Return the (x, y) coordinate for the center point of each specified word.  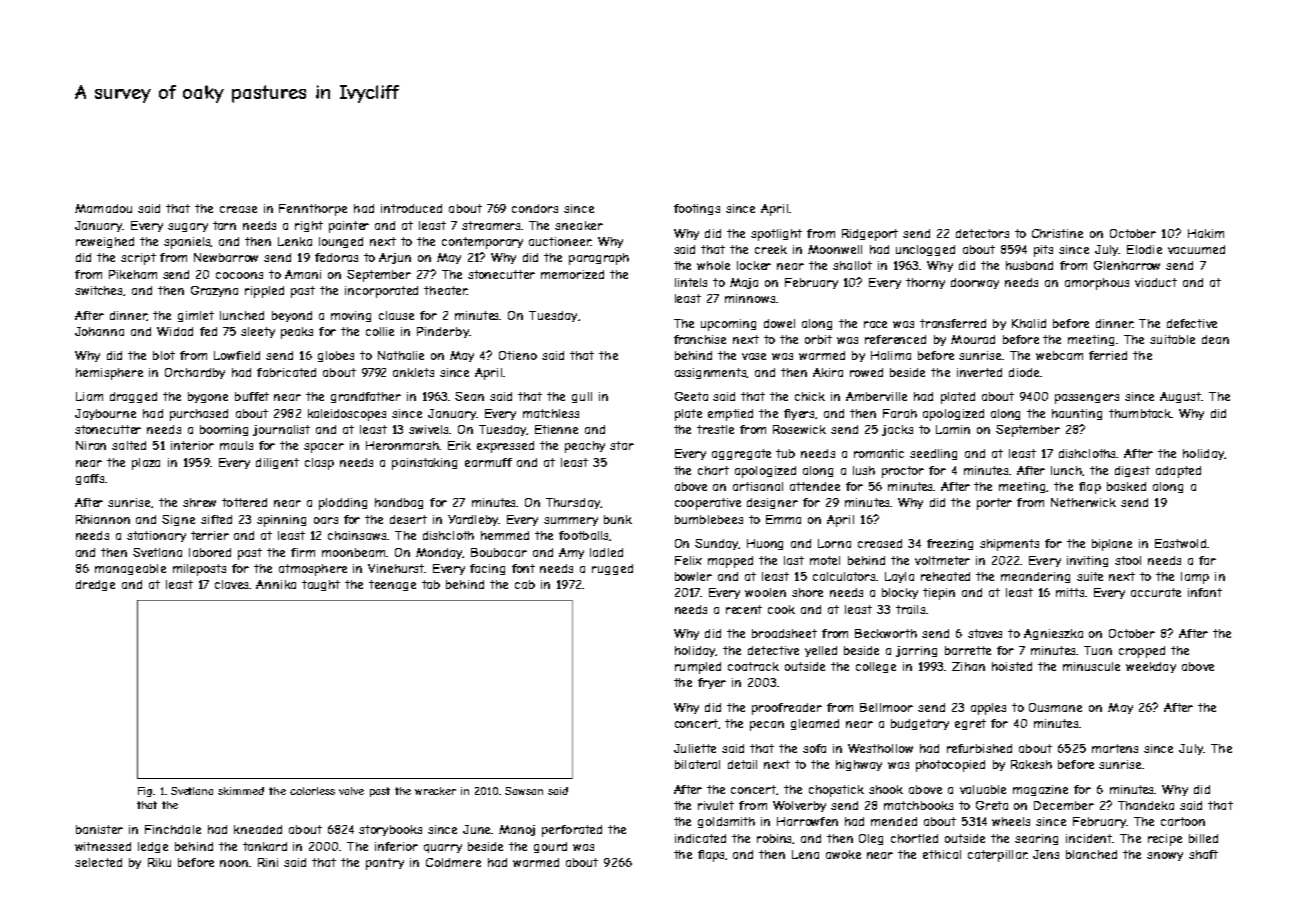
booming (224, 430)
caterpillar (997, 856)
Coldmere (453, 862)
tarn (224, 225)
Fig (145, 792)
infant (1205, 592)
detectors (982, 233)
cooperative (708, 504)
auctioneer (560, 241)
